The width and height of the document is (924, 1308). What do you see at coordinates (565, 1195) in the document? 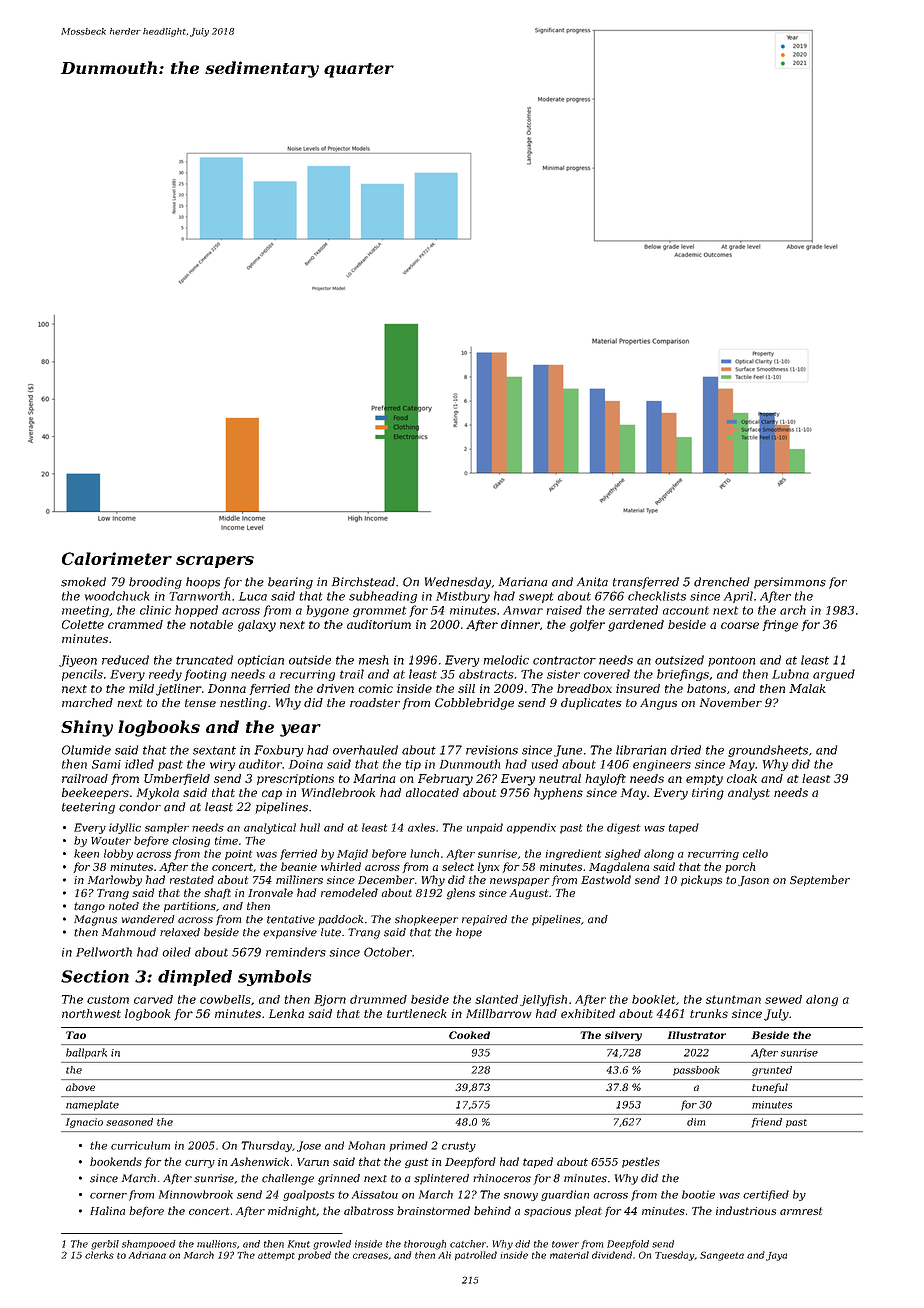
I see `guardian` at bounding box center [565, 1195].
